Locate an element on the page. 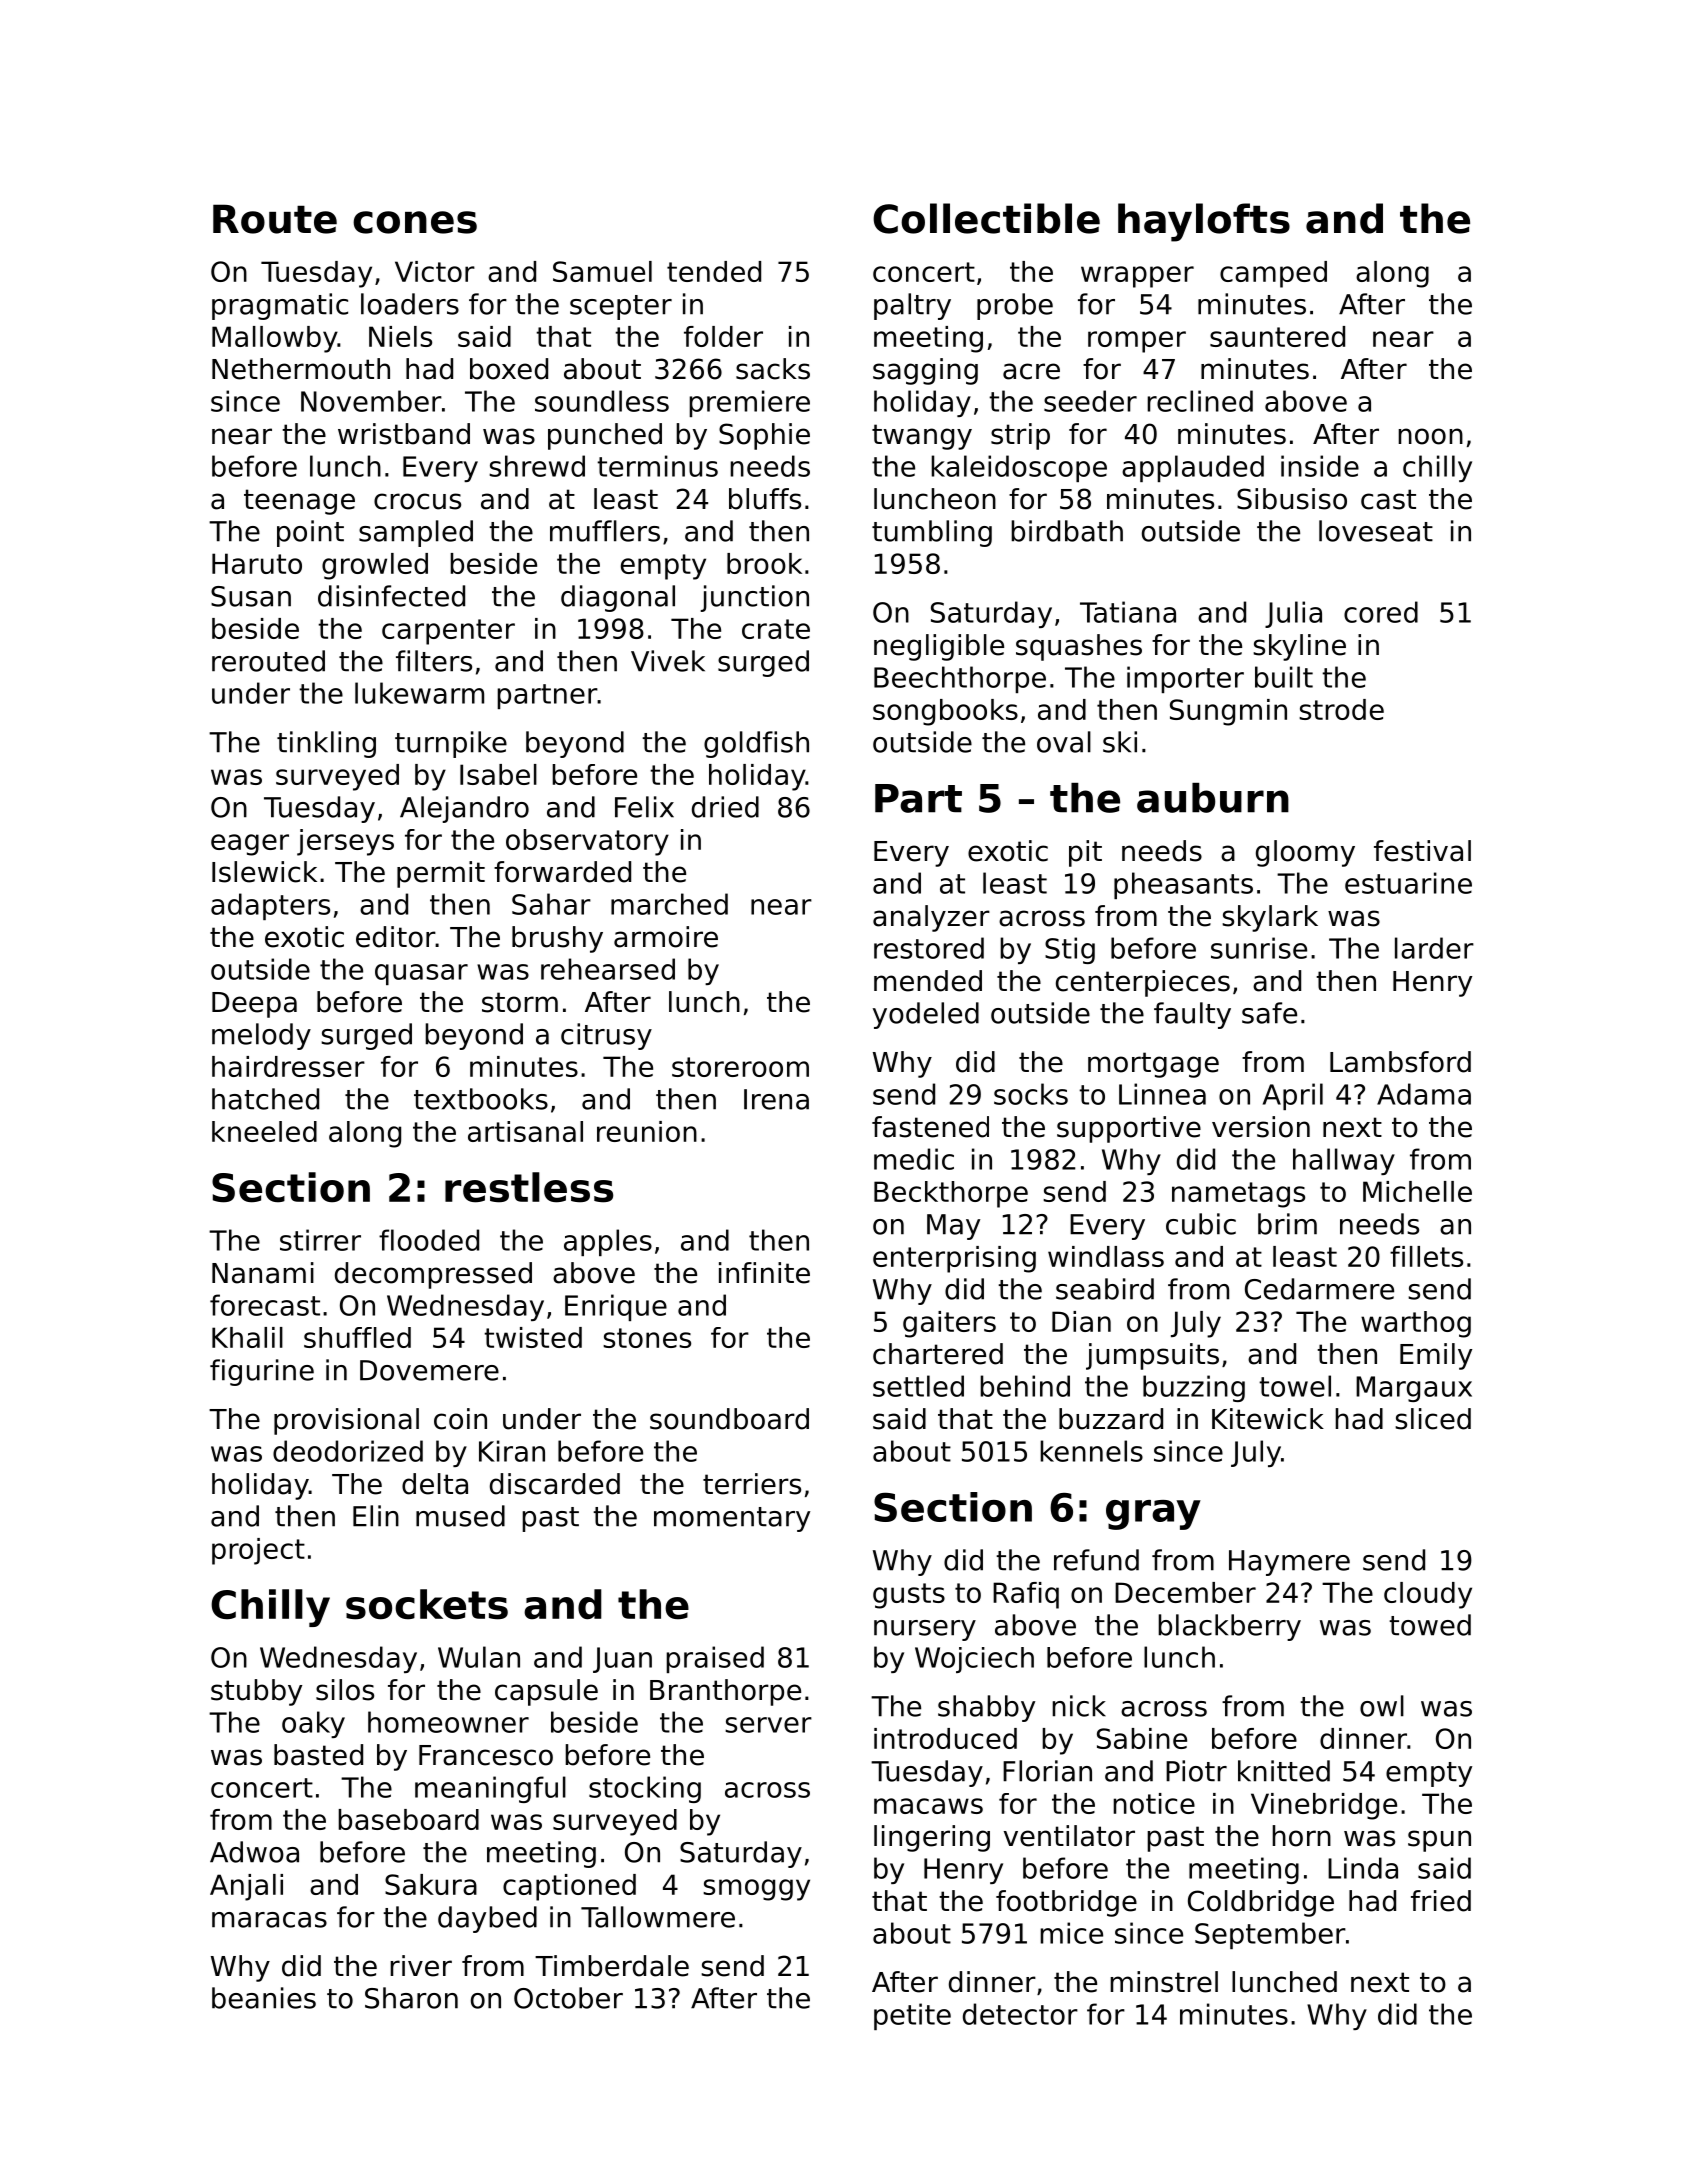 This image has height=2178, width=1683. Sibusiso is located at coordinates (1292, 499).
